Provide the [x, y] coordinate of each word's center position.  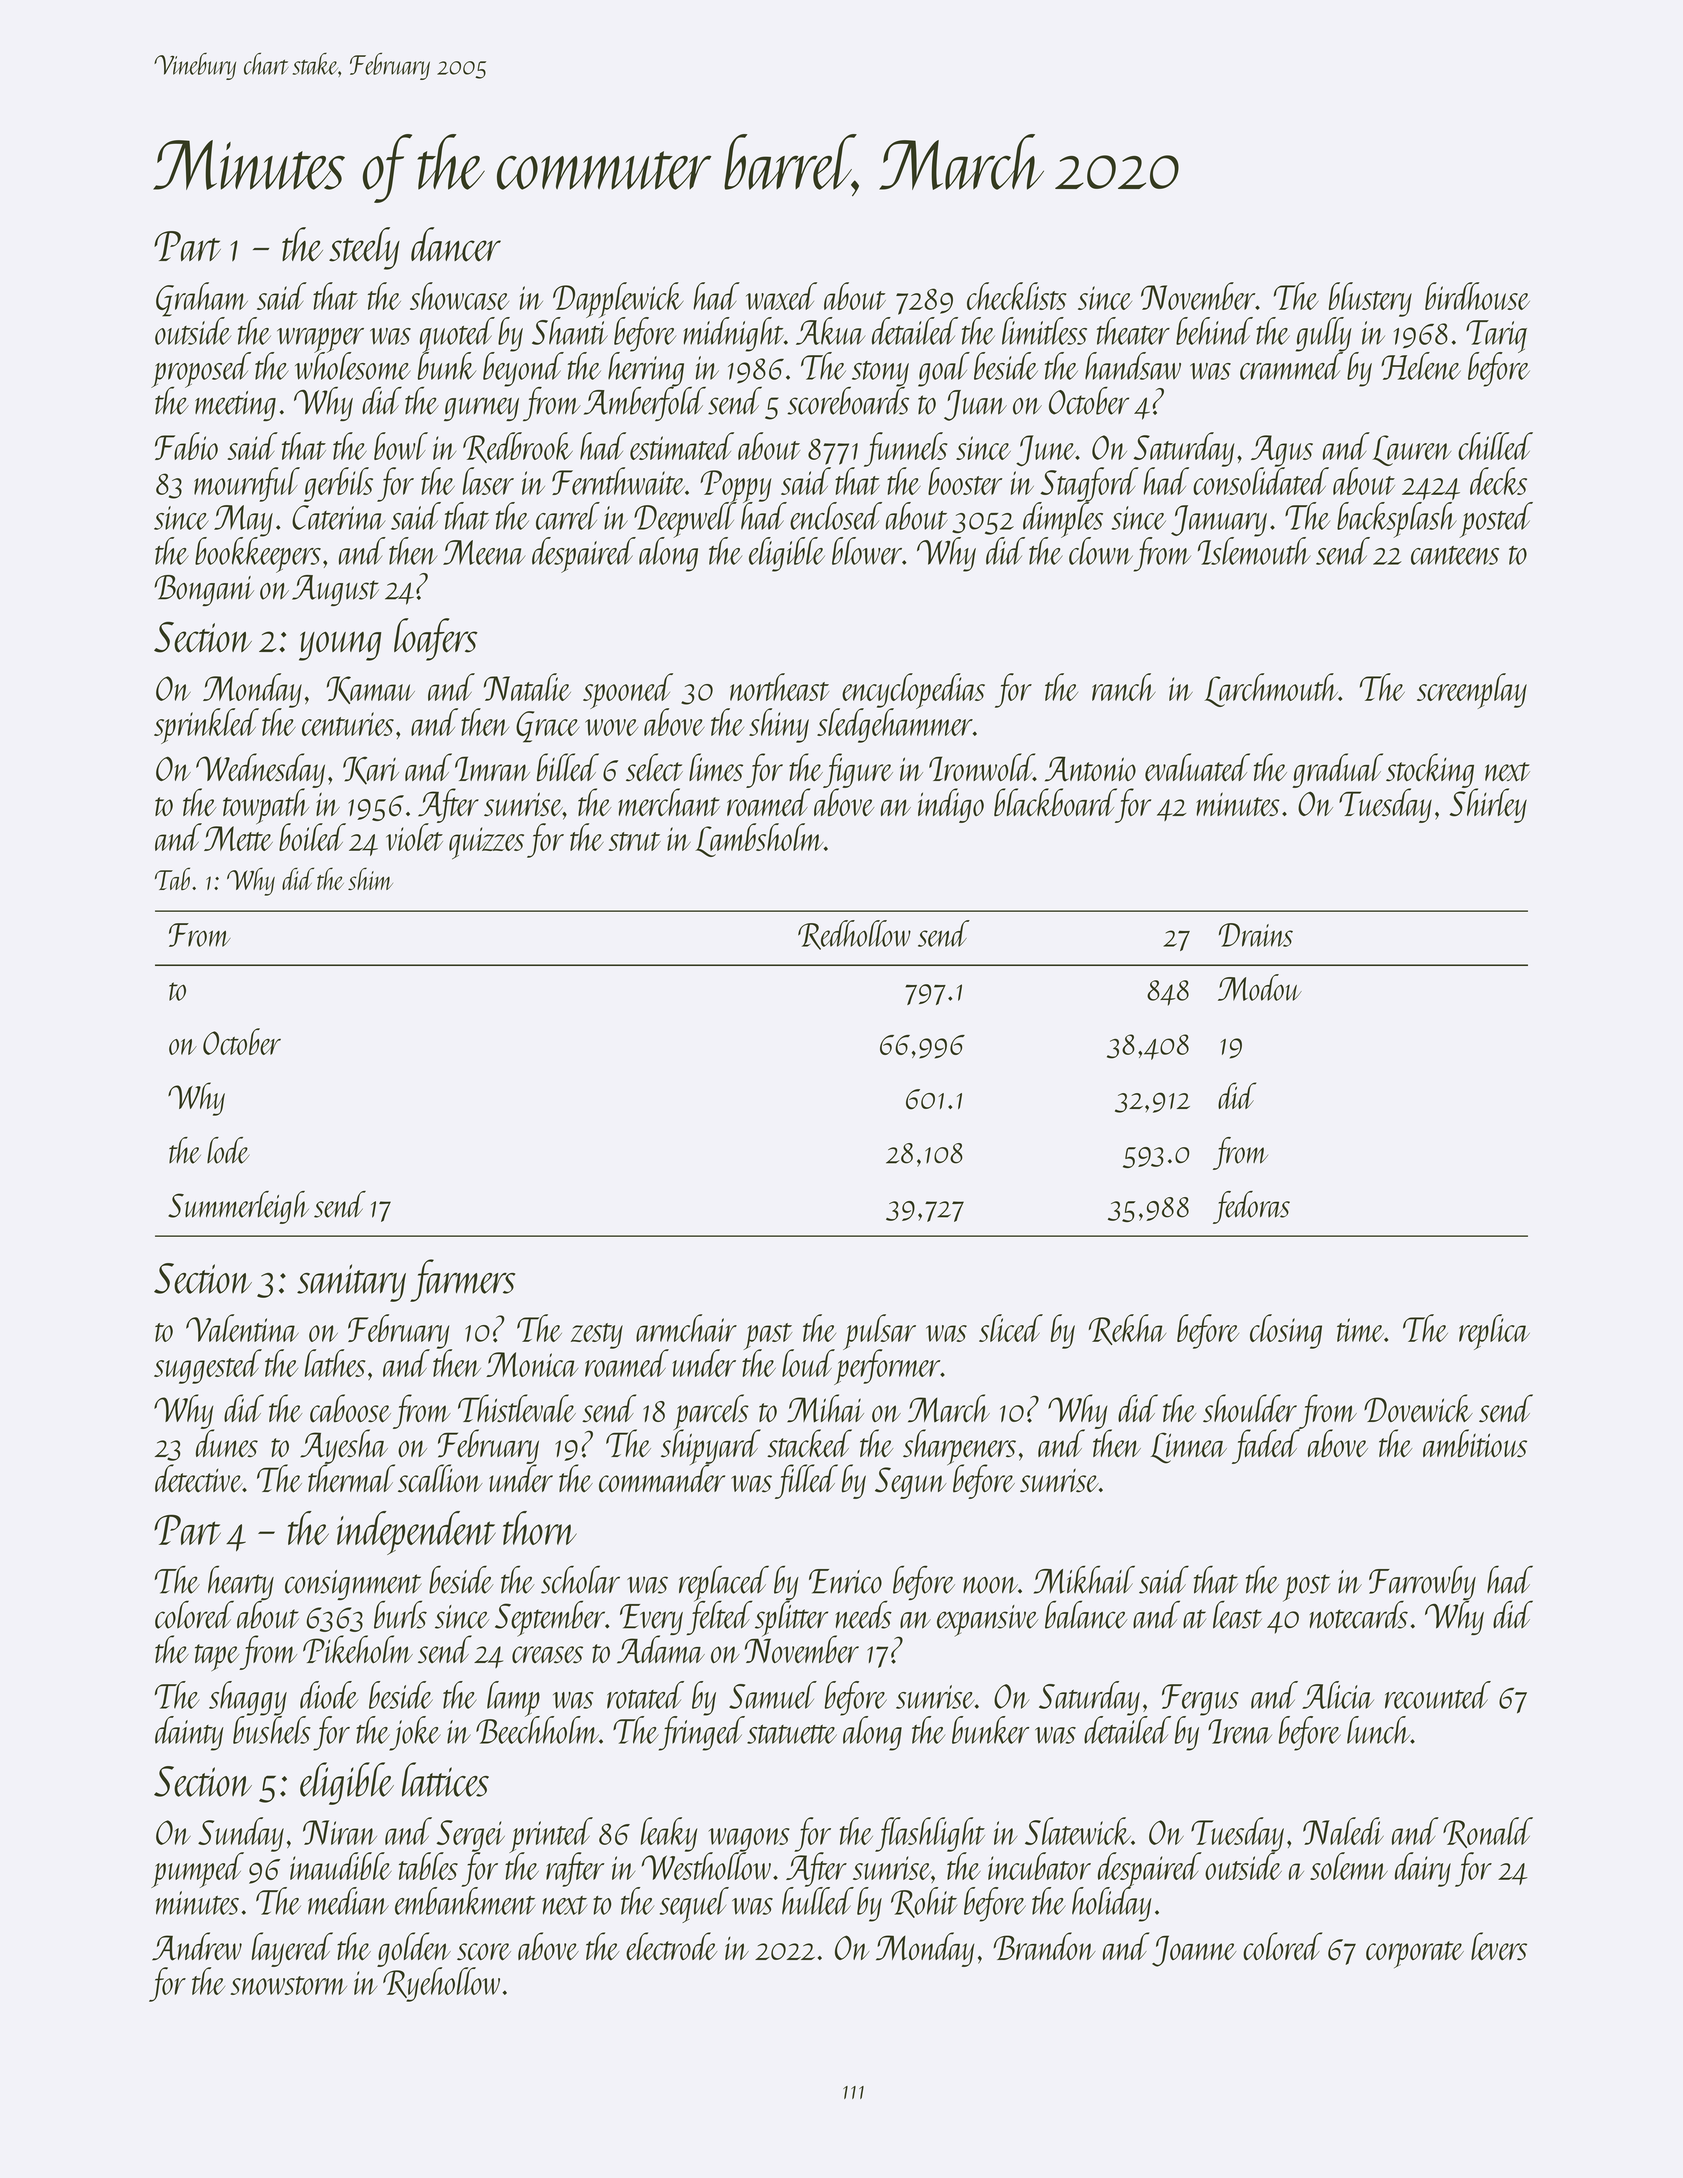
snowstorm [289, 1985]
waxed [781, 296]
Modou [1260, 987]
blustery [1370, 299]
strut [635, 841]
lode [228, 1150]
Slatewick [1078, 1831]
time [1360, 1330]
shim [370, 878]
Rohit [924, 1902]
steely [364, 248]
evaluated [1197, 767]
